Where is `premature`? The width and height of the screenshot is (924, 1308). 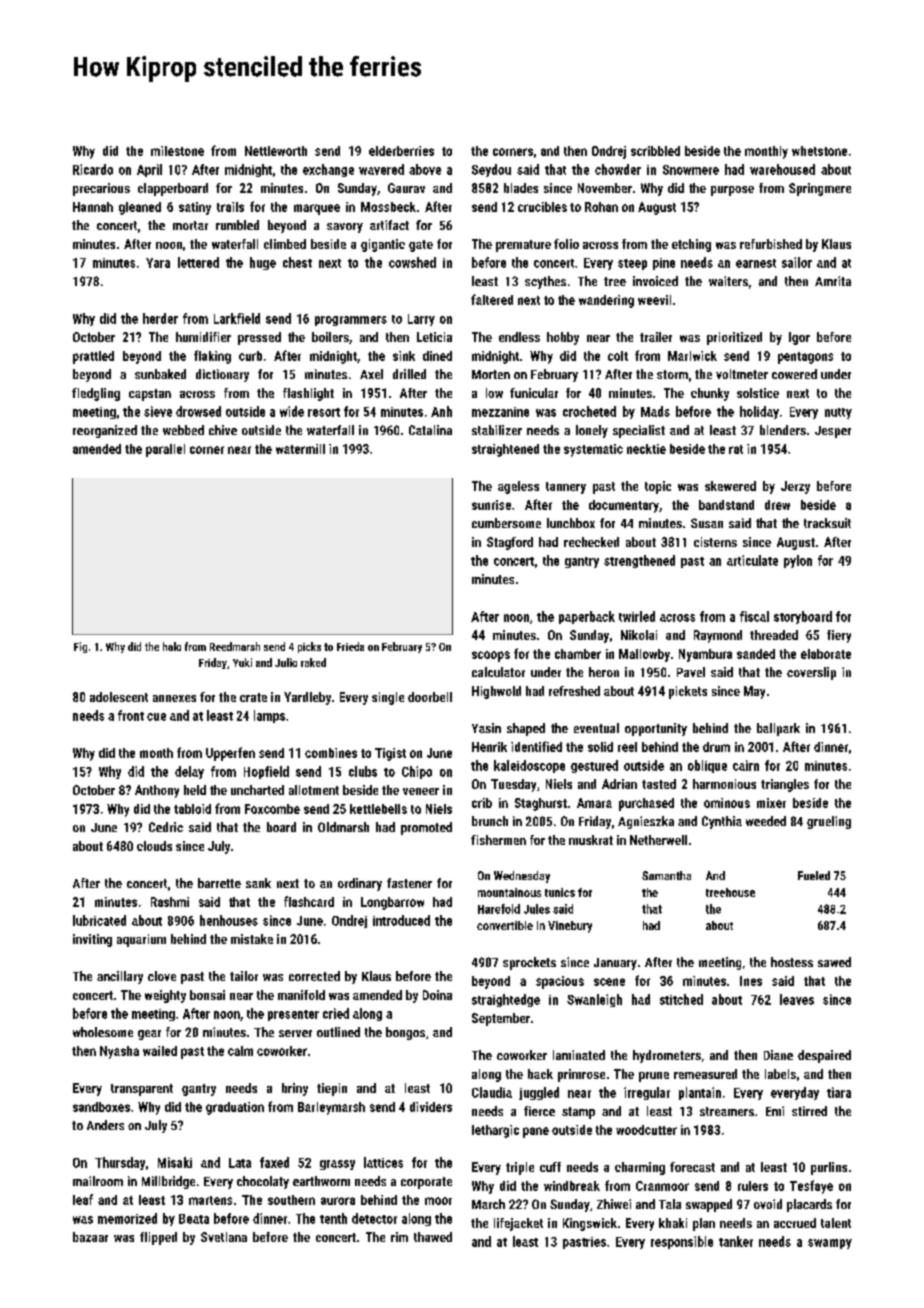
premature is located at coordinates (523, 246).
